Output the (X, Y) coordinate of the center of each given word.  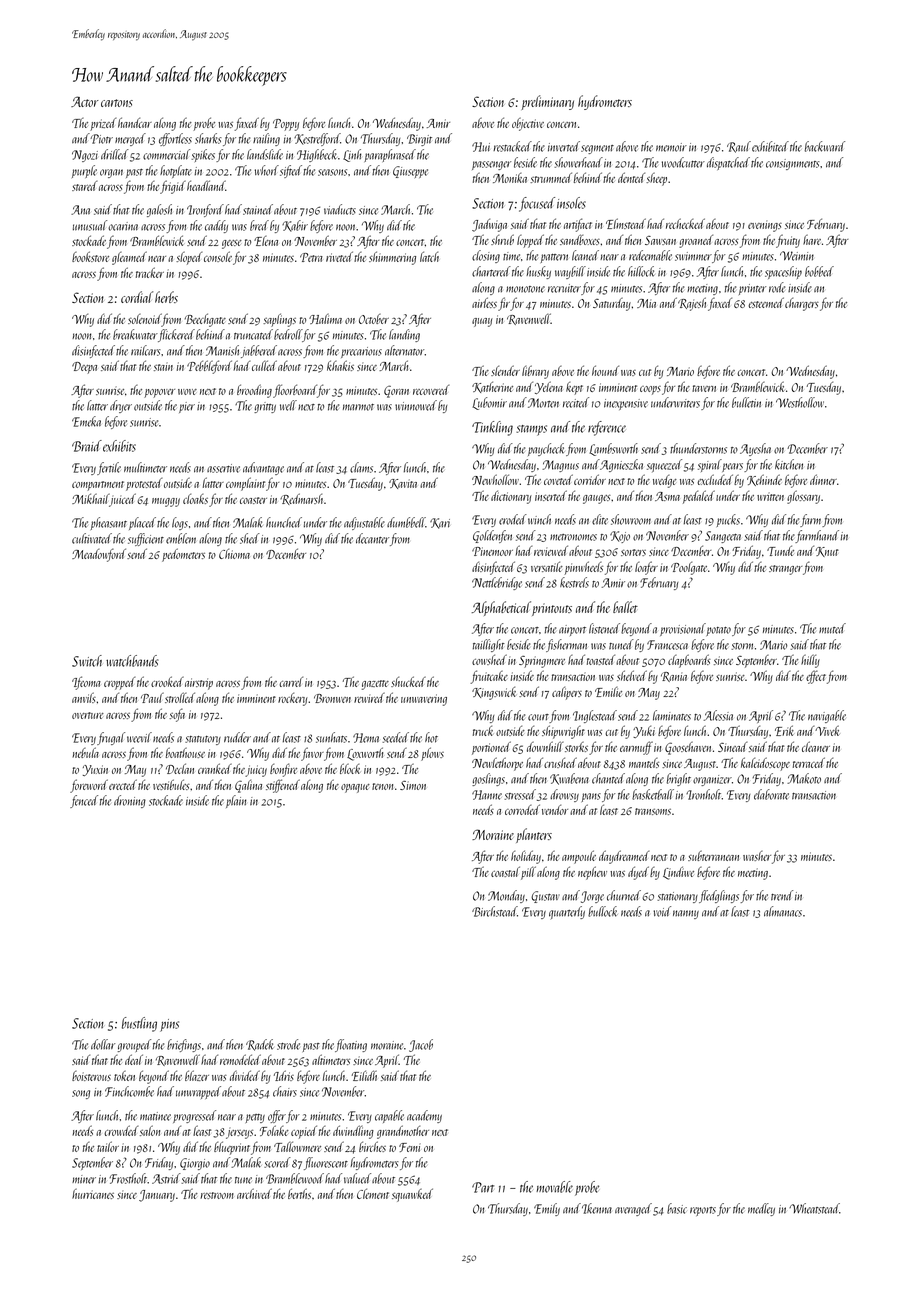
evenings (765, 226)
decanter (372, 538)
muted (832, 628)
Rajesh (692, 304)
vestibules (171, 784)
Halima (325, 319)
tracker (150, 272)
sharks (208, 138)
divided (245, 1075)
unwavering (424, 700)
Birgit (419, 140)
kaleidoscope (765, 764)
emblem (181, 538)
